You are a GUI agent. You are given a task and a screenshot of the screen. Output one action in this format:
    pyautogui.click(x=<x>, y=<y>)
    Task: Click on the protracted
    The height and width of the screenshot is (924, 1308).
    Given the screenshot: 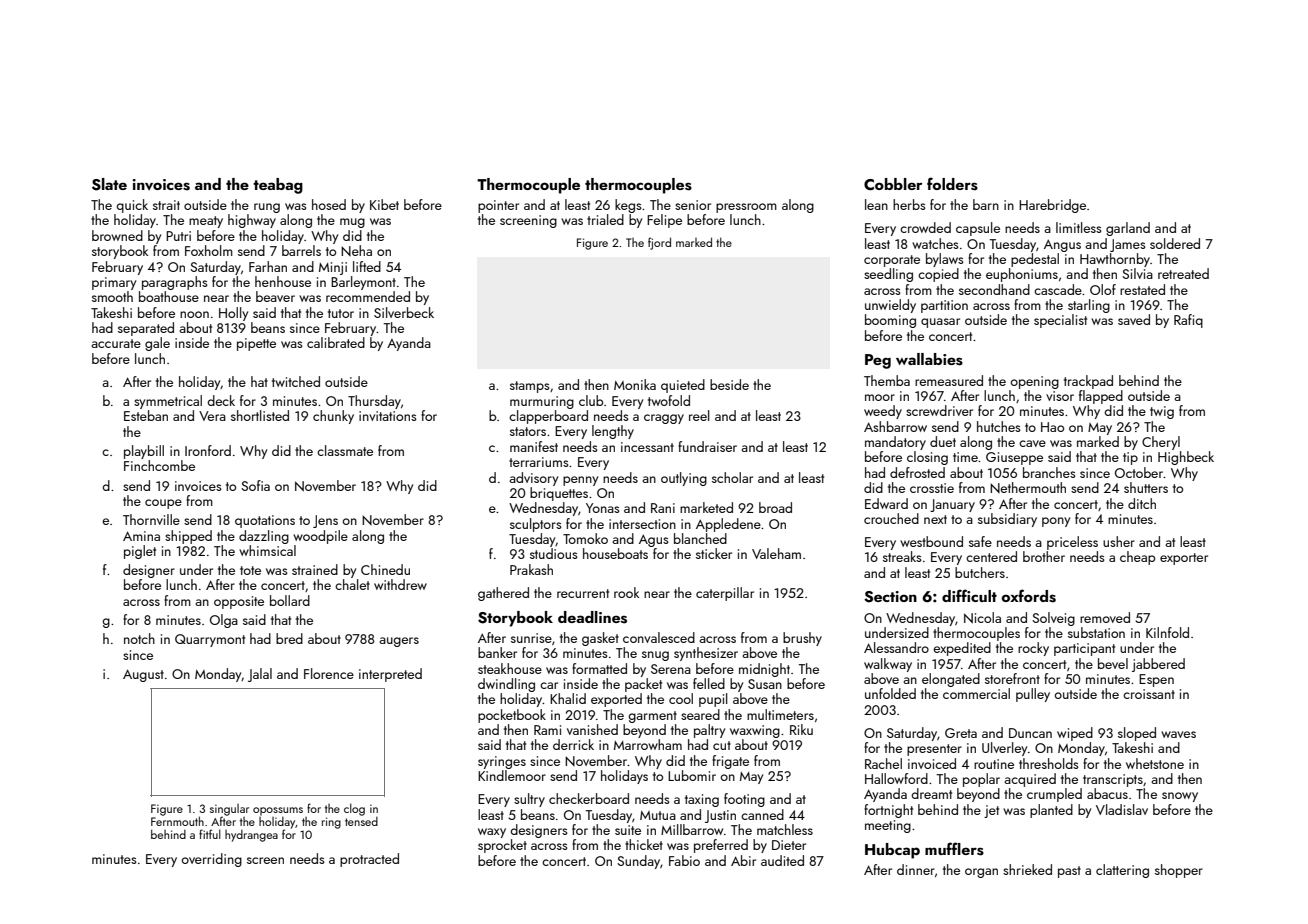 What is the action you would take?
    pyautogui.click(x=369, y=860)
